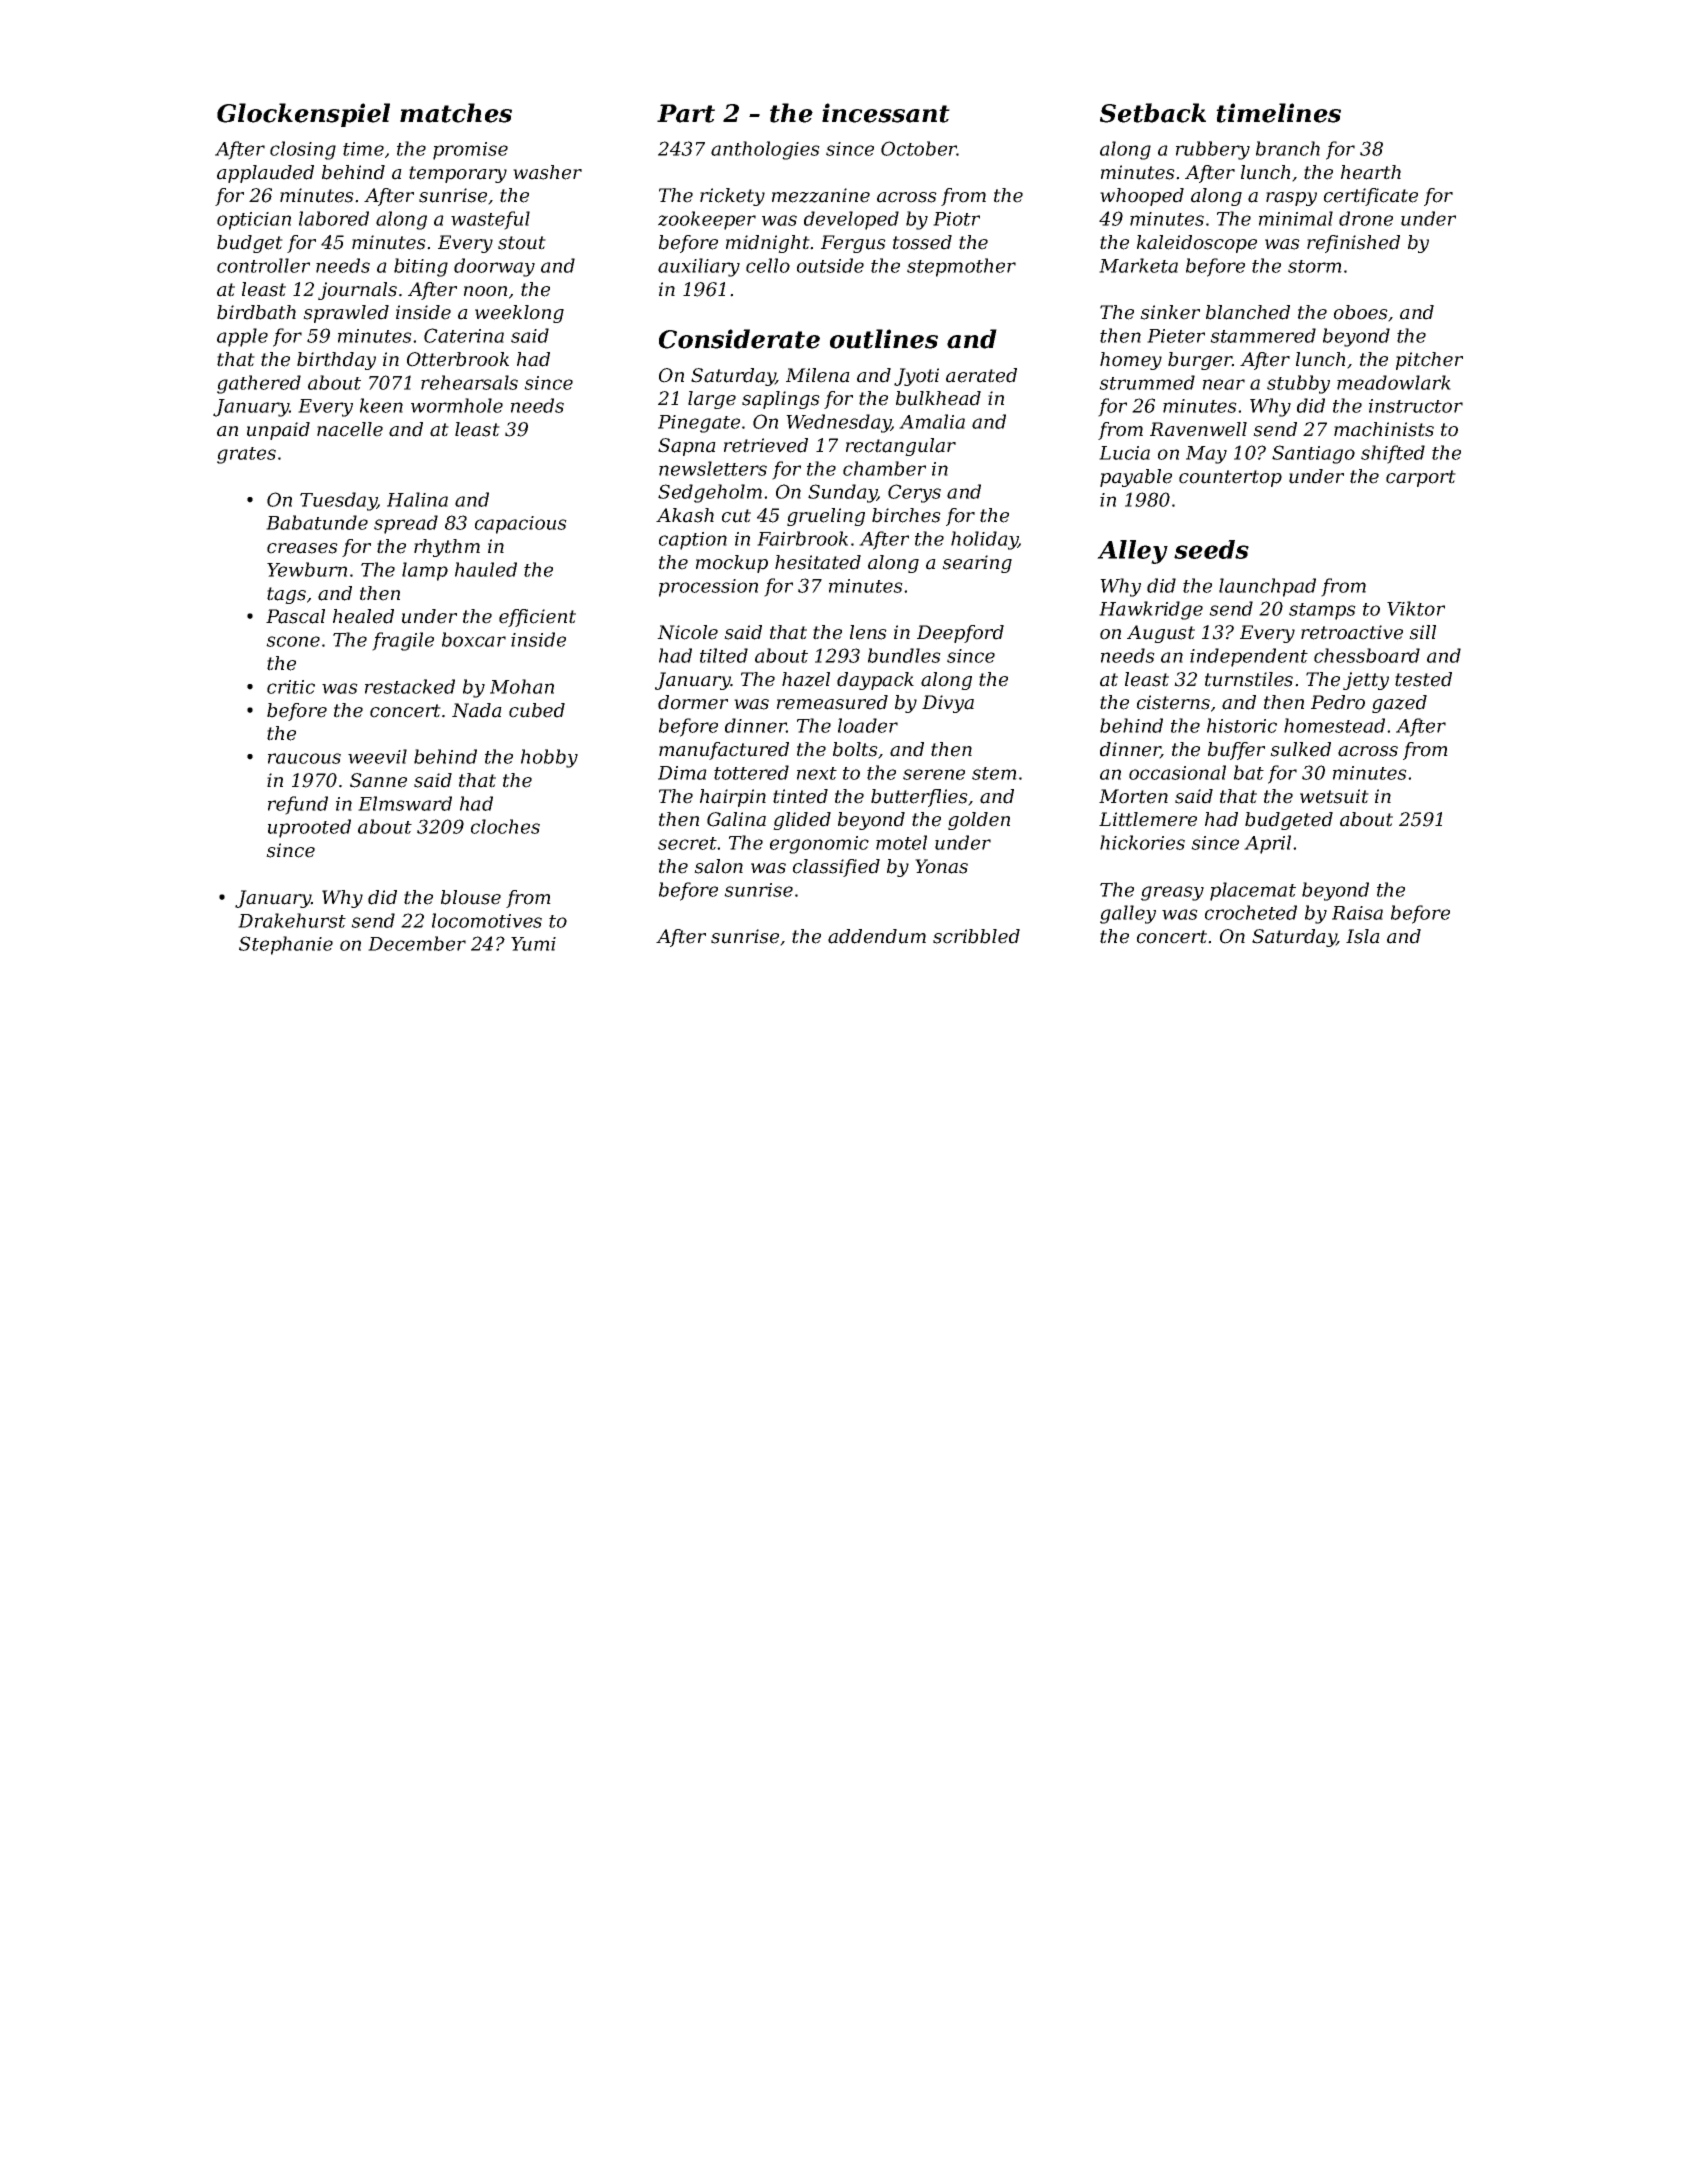 The image size is (1683, 2178). I want to click on Stephanie, so click(286, 945).
